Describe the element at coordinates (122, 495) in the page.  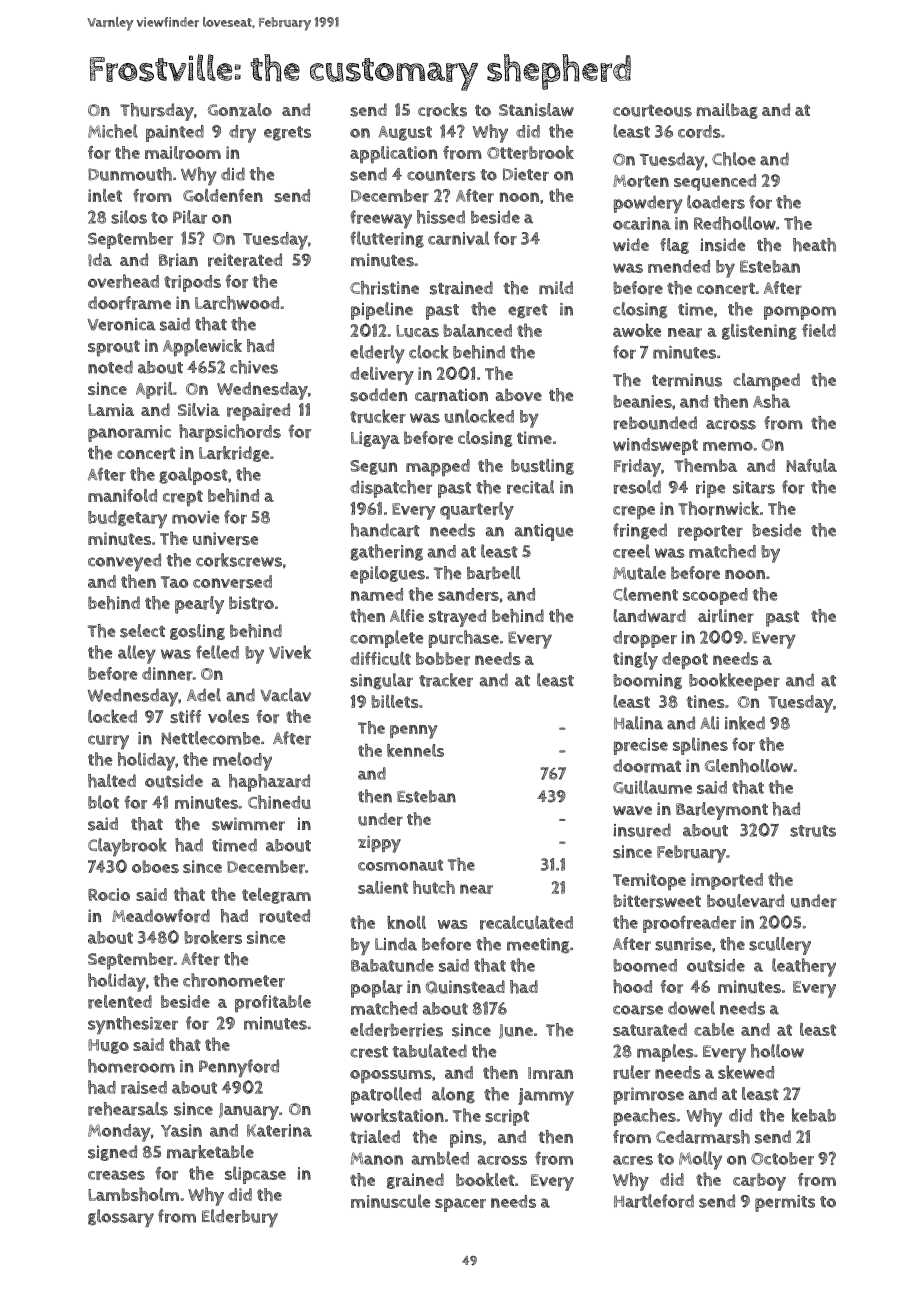
I see `manifold` at that location.
